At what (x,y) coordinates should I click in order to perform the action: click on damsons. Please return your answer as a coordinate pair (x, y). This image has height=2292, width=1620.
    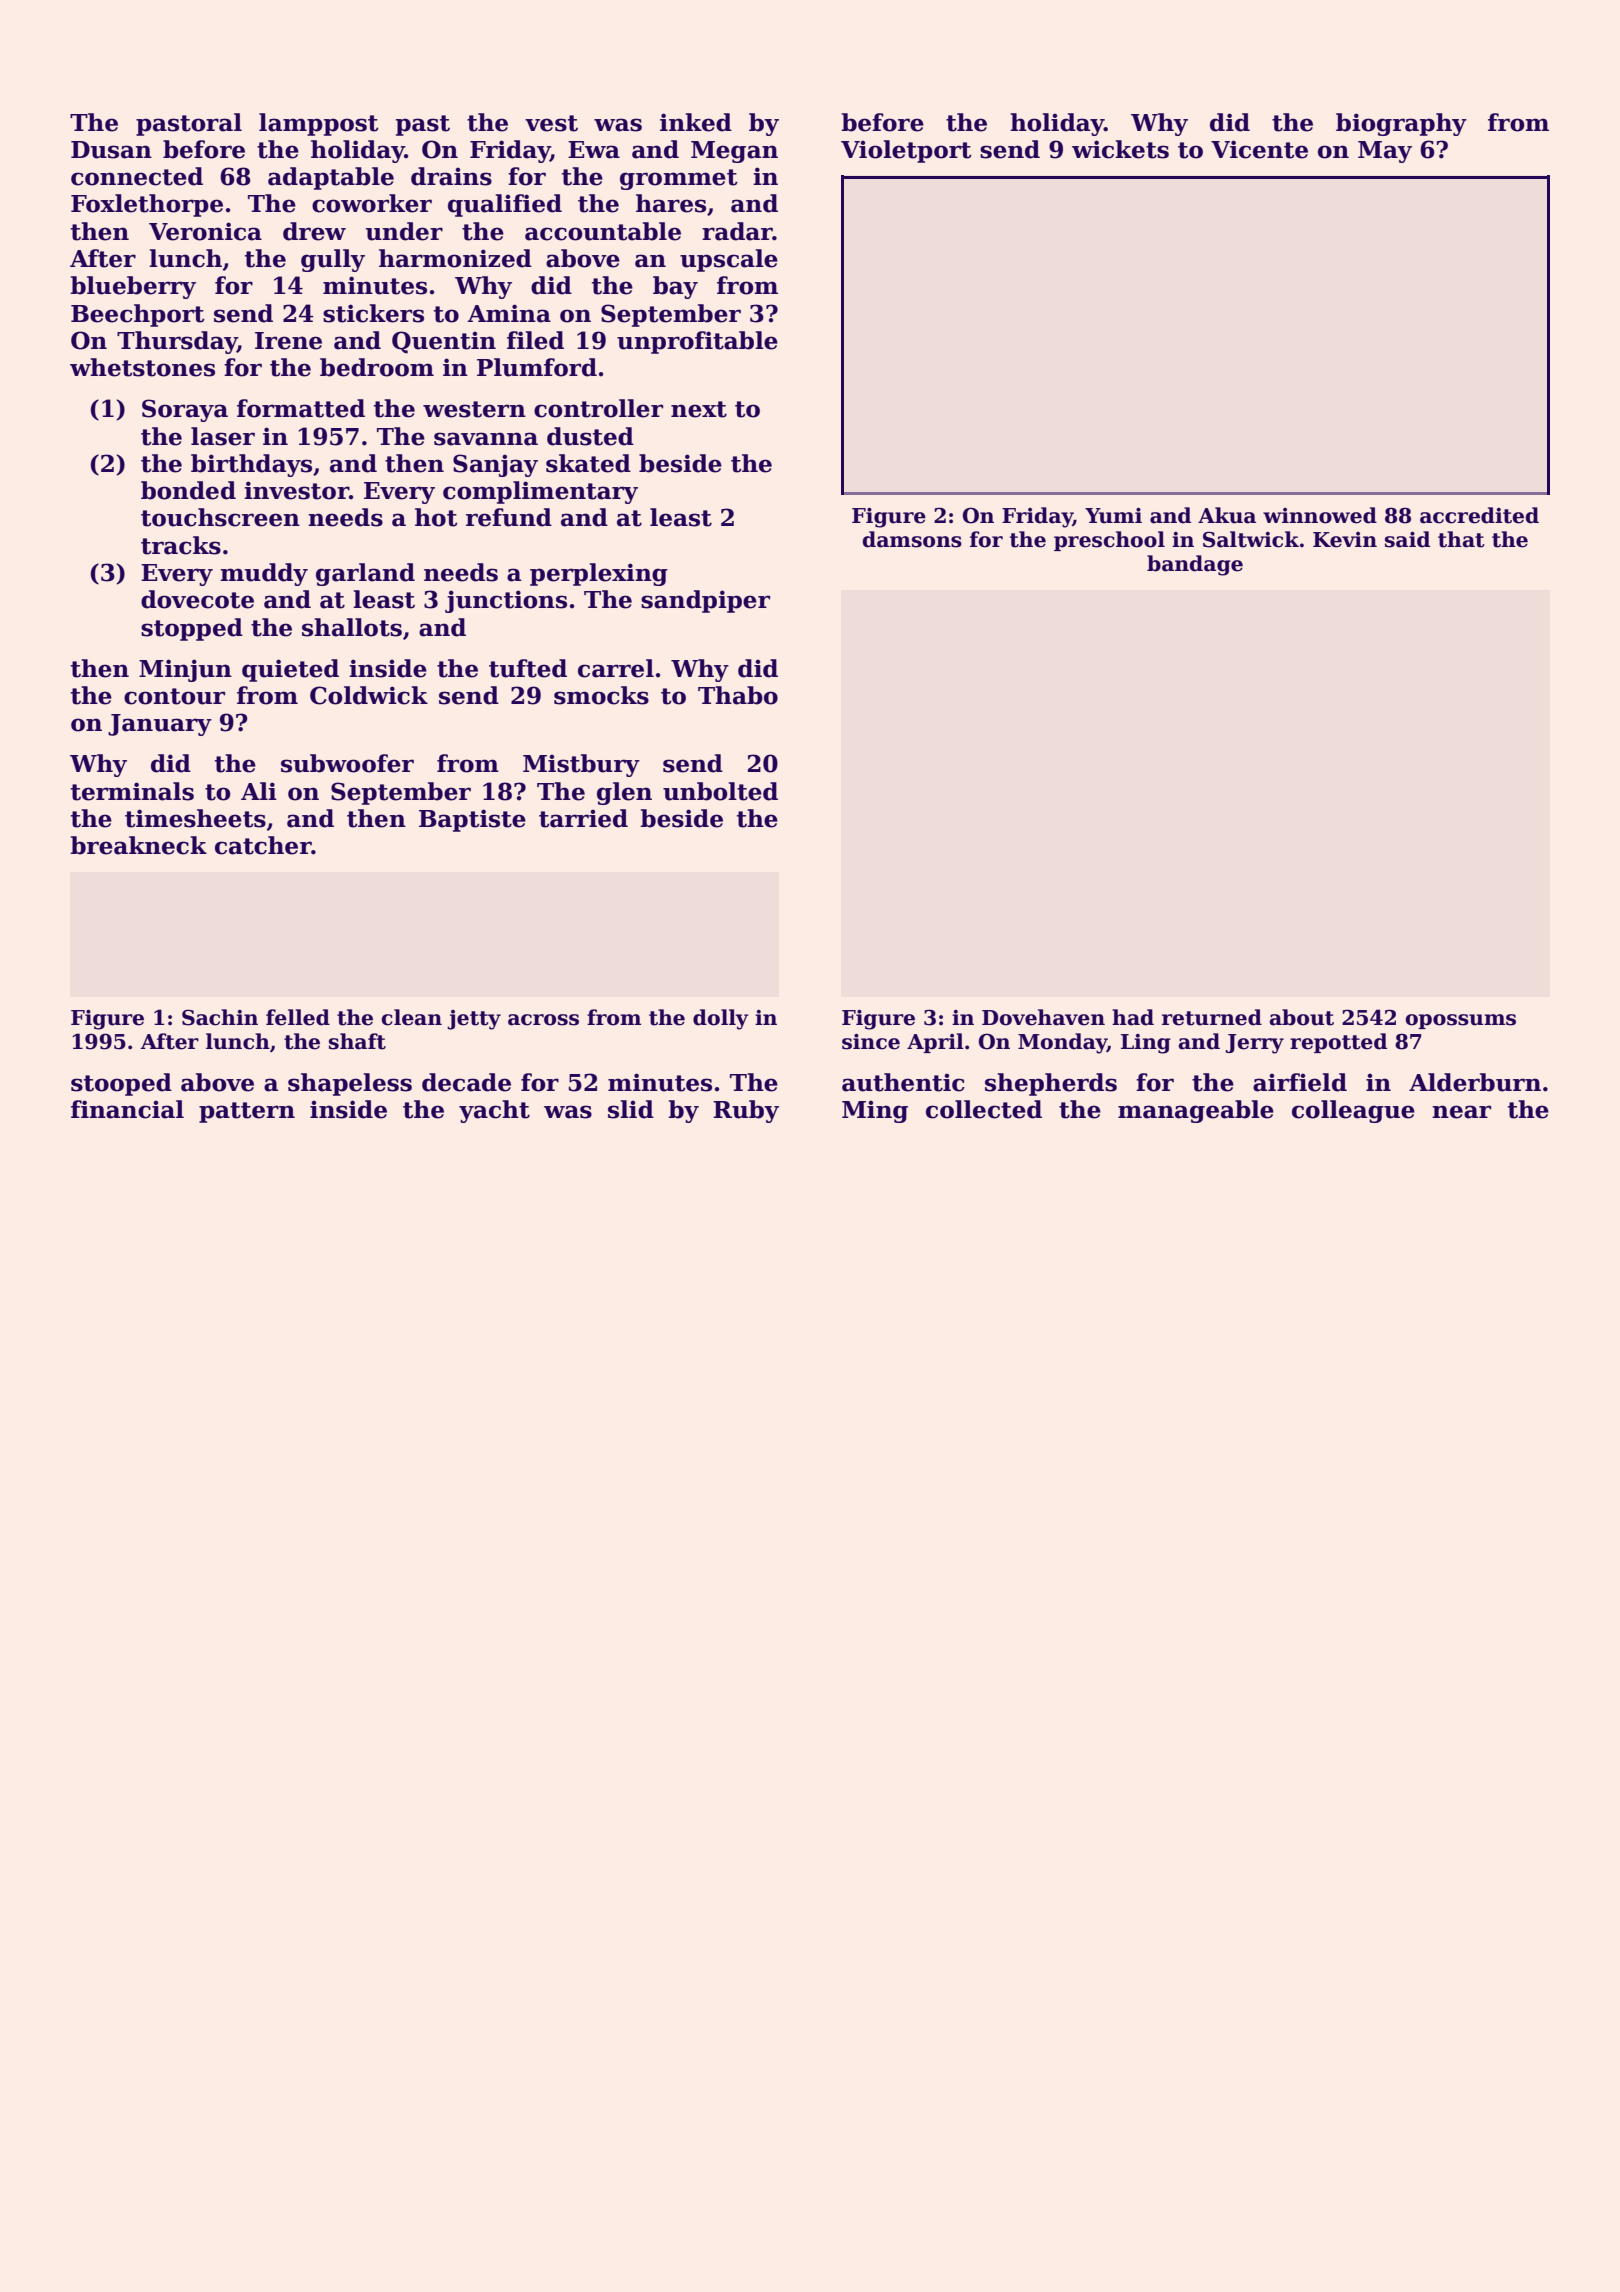
    Looking at the image, I should click on (912, 539).
